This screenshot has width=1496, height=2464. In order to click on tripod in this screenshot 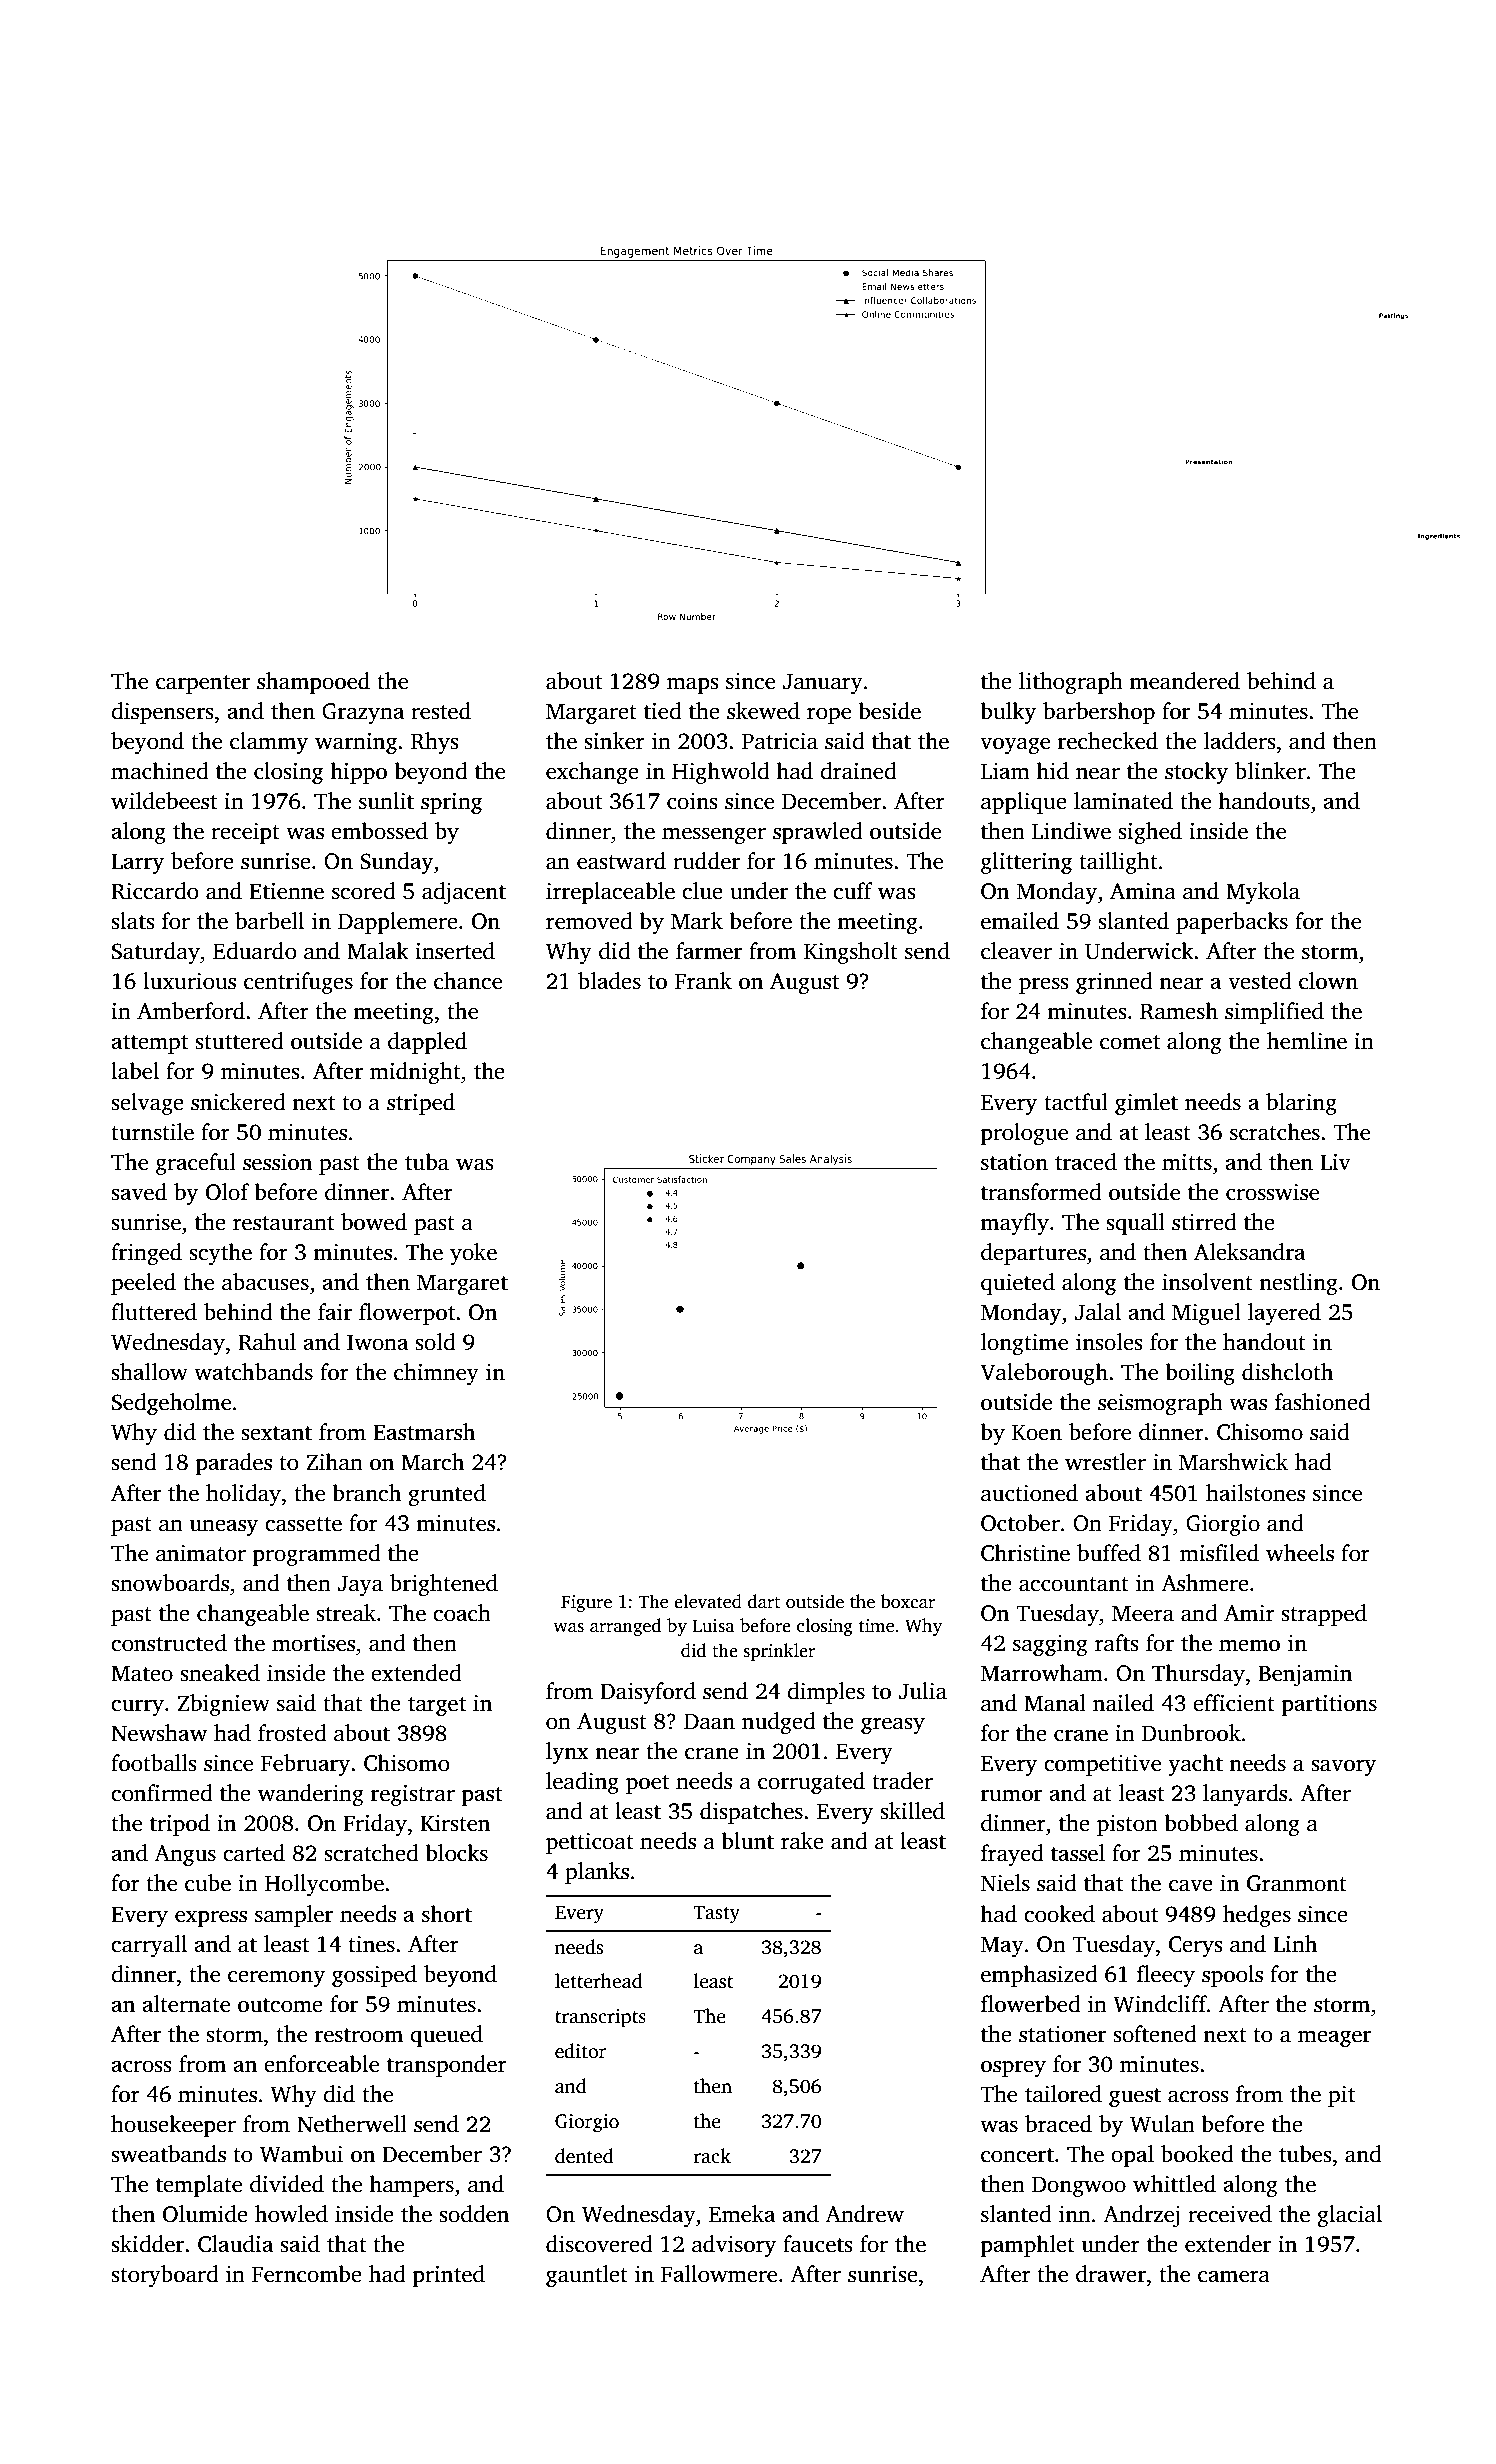, I will do `click(180, 1825)`.
